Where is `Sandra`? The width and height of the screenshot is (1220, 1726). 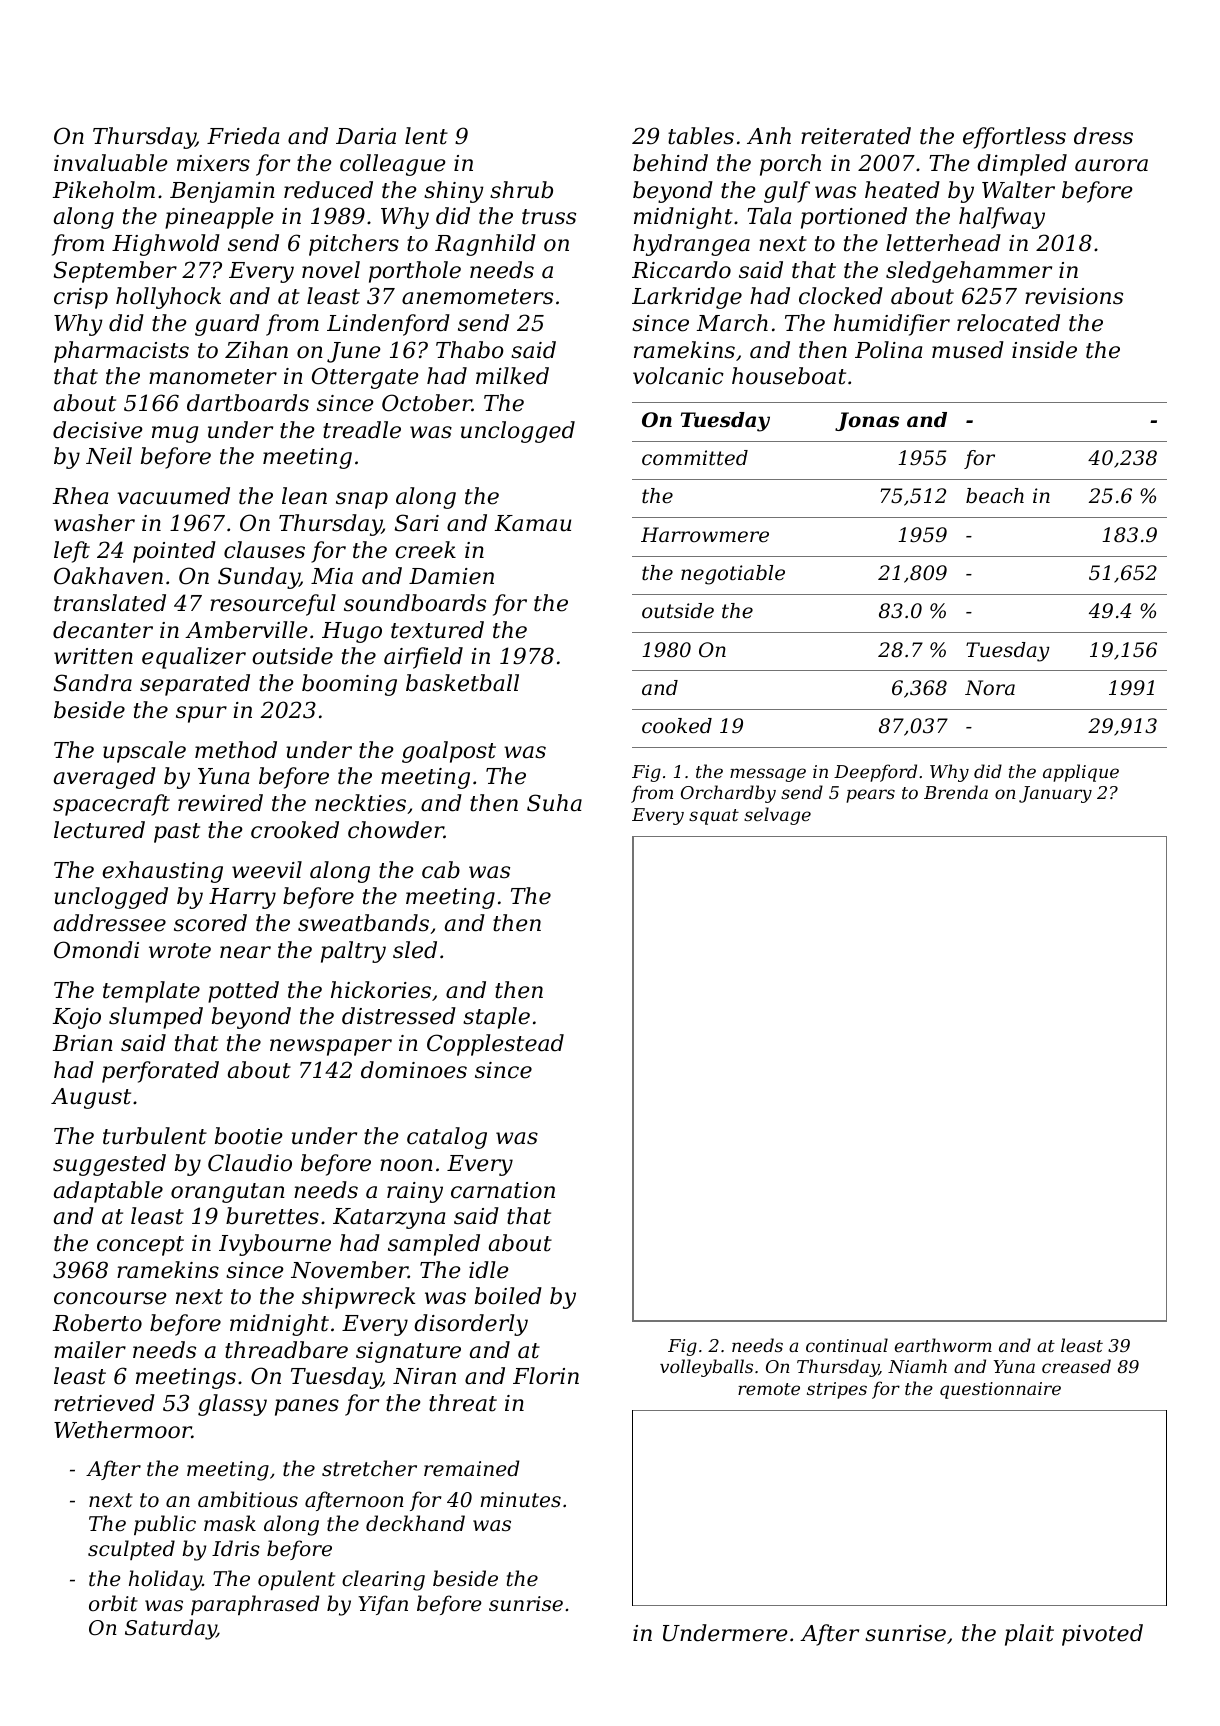
Sandra is located at coordinates (93, 683).
